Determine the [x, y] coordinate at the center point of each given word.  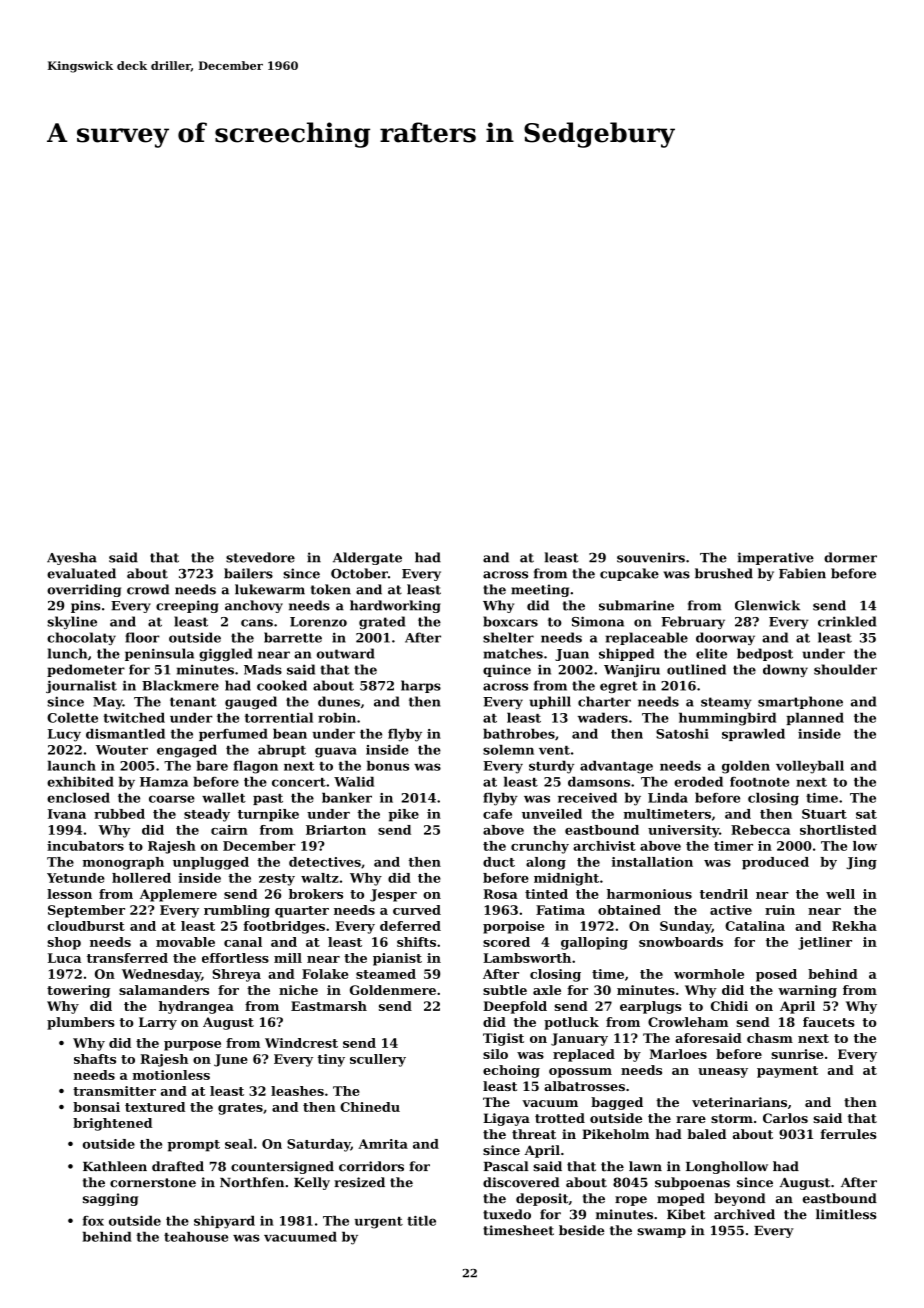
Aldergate [367, 558]
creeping [187, 606]
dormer [850, 557]
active [731, 910]
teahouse [196, 1237]
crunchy [540, 847]
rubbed [119, 814]
